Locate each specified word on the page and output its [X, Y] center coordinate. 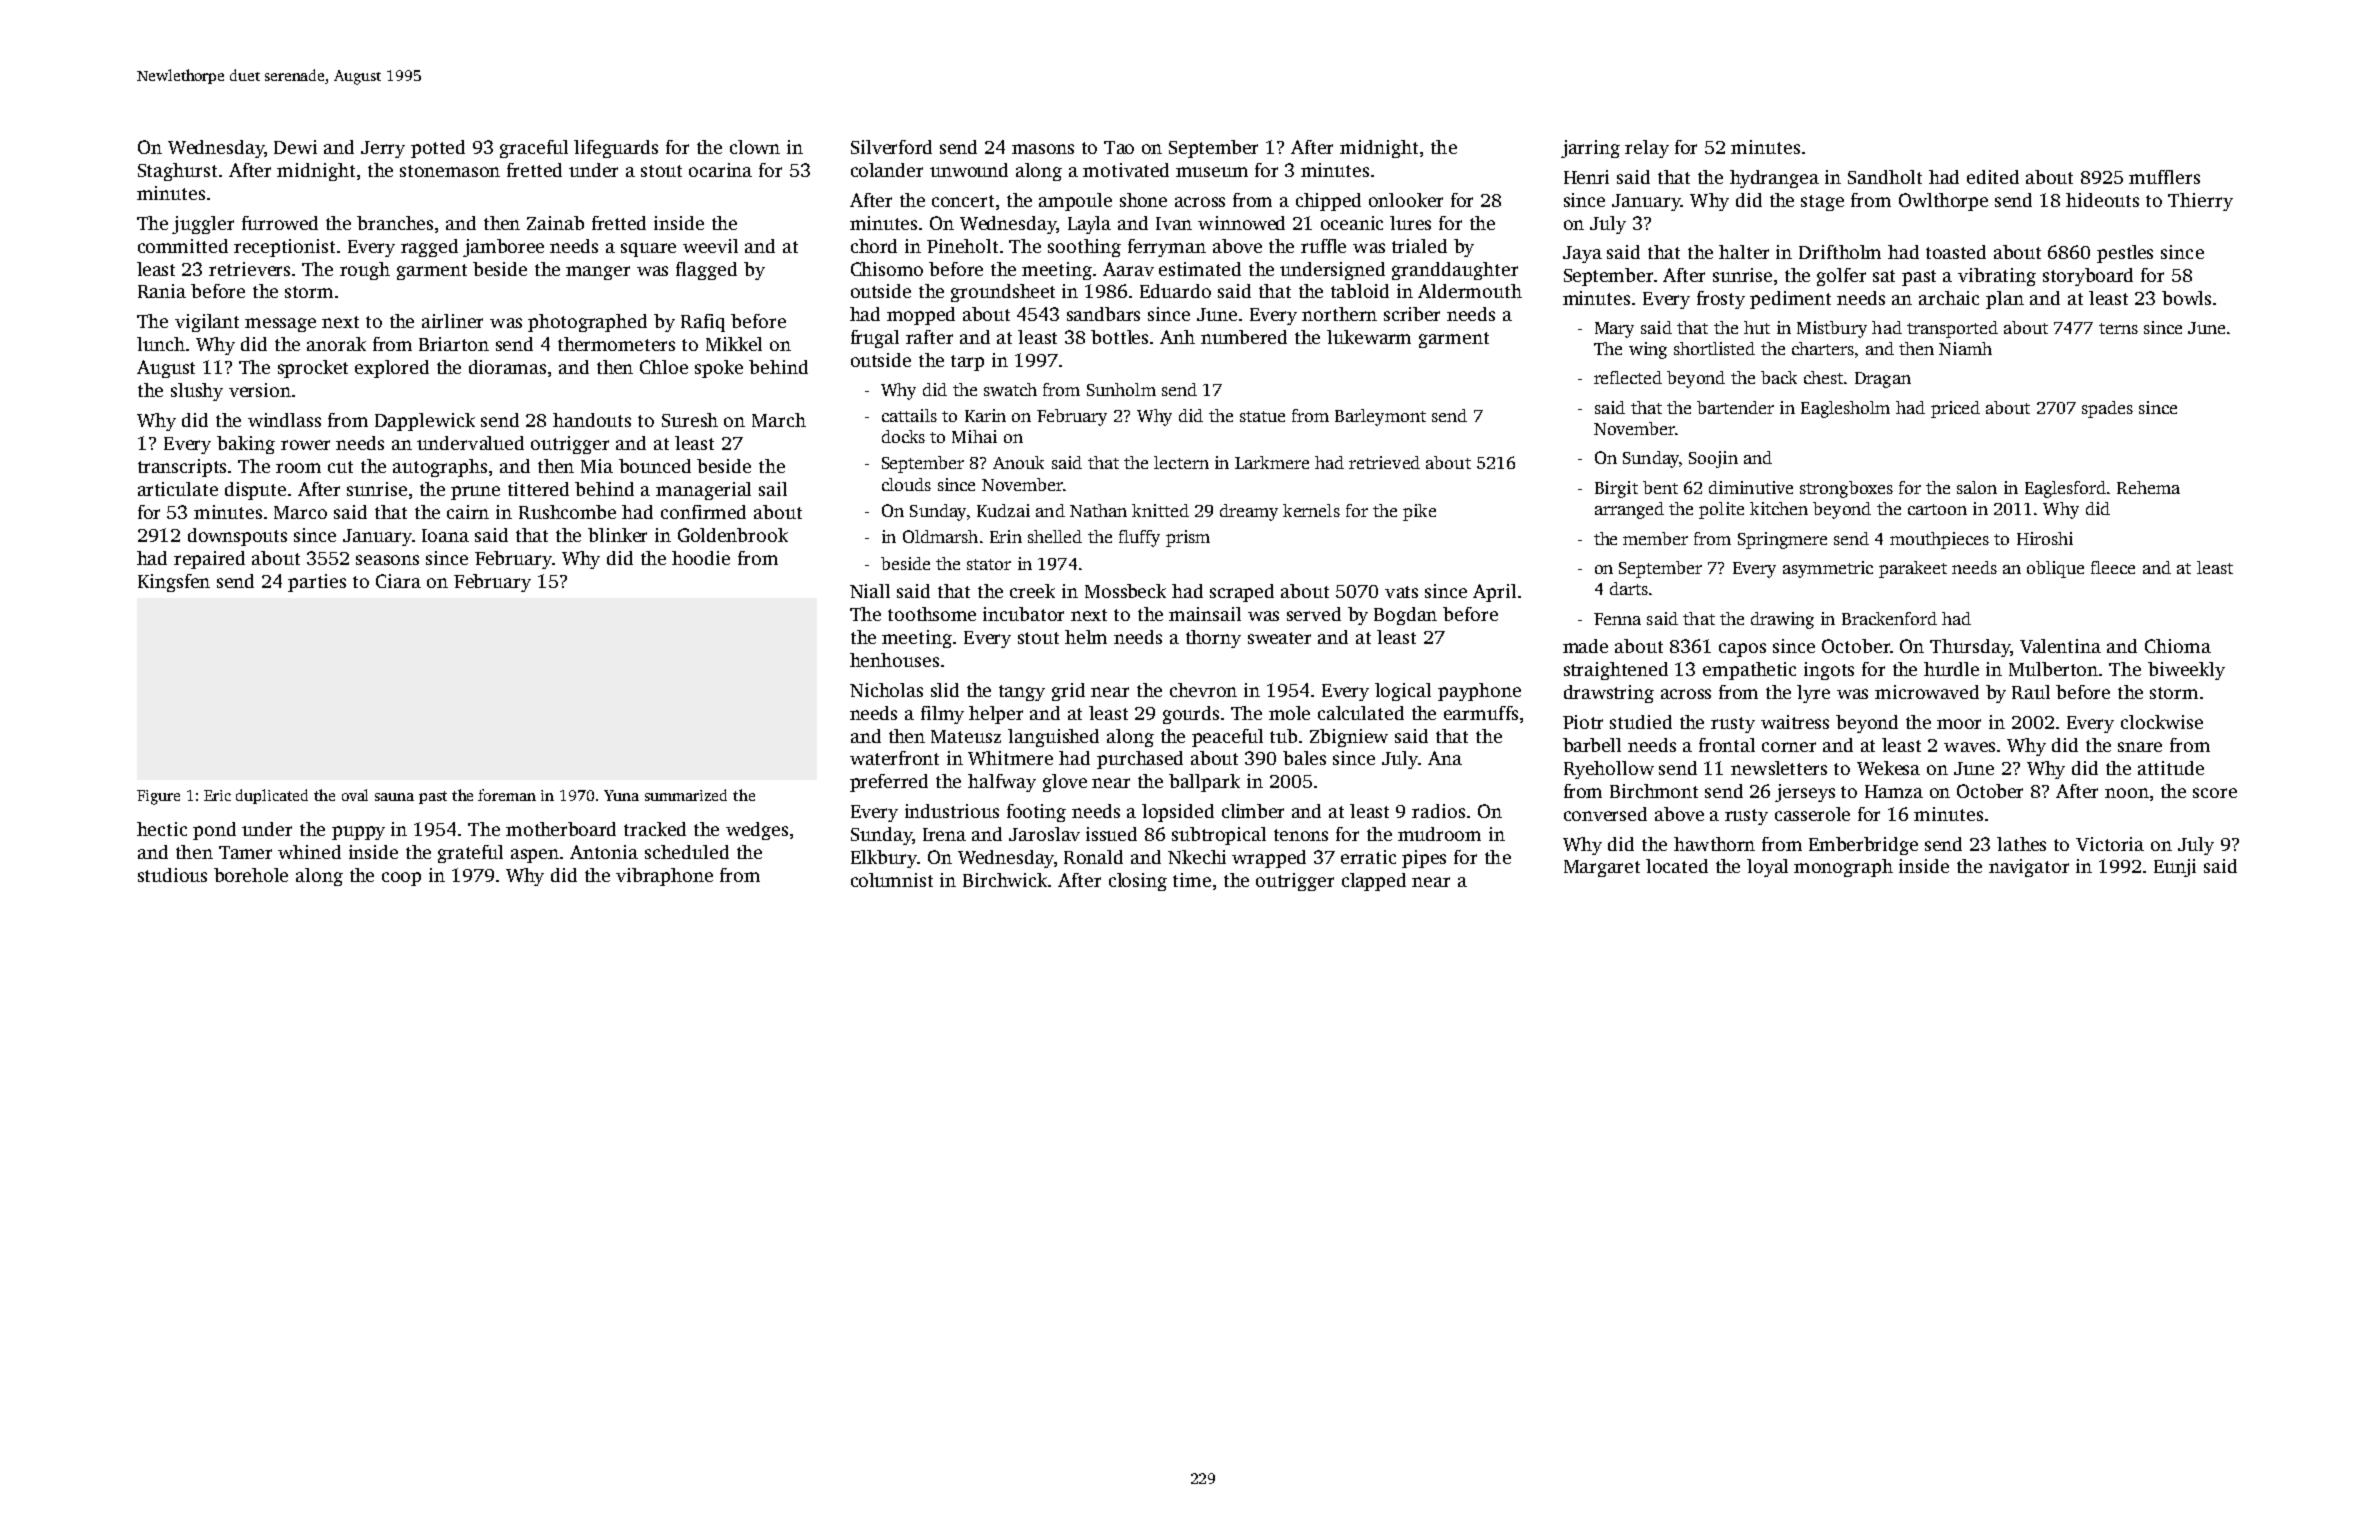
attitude [2171, 768]
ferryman [1167, 248]
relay [1647, 149]
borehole [251, 875]
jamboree [503, 248]
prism [1188, 538]
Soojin [1713, 459]
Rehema [2148, 487]
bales [1304, 758]
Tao [1119, 147]
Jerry [383, 149]
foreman [507, 795]
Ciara [398, 581]
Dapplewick [425, 422]
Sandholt [1885, 177]
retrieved [1384, 462]
